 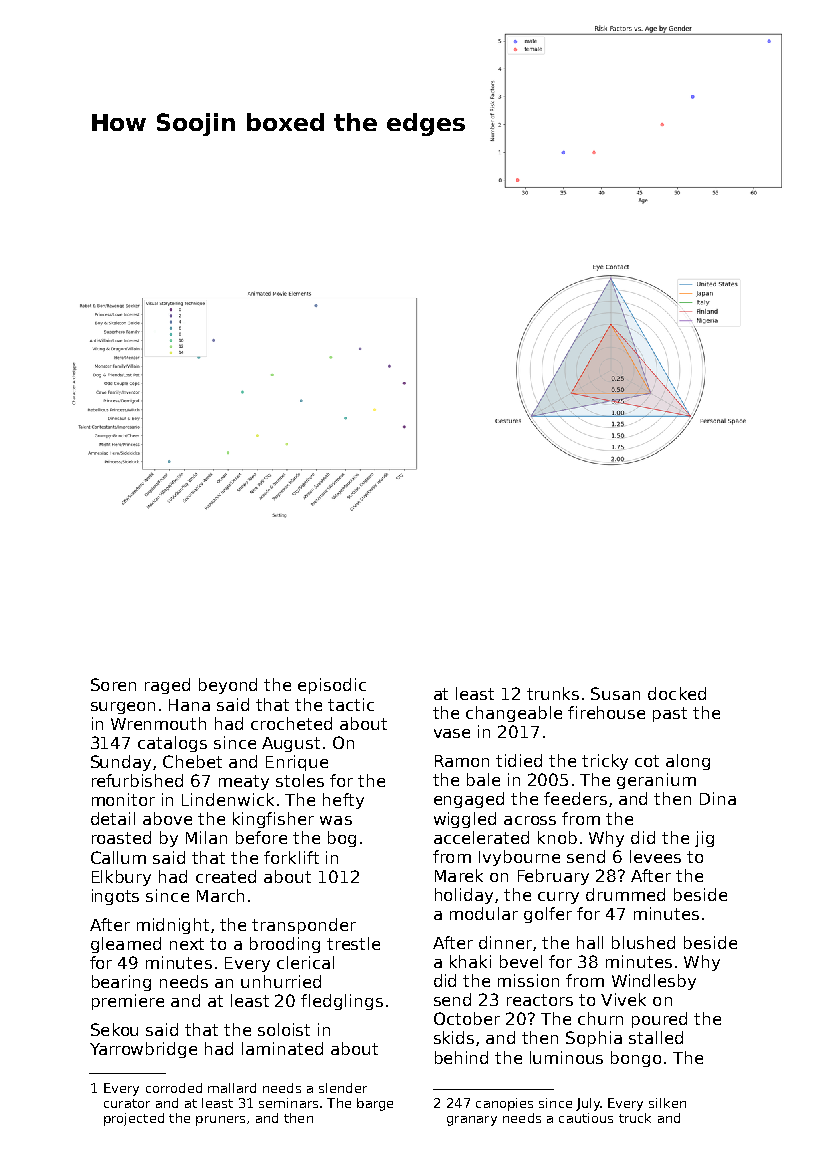 I want to click on pruners, so click(x=220, y=1121).
